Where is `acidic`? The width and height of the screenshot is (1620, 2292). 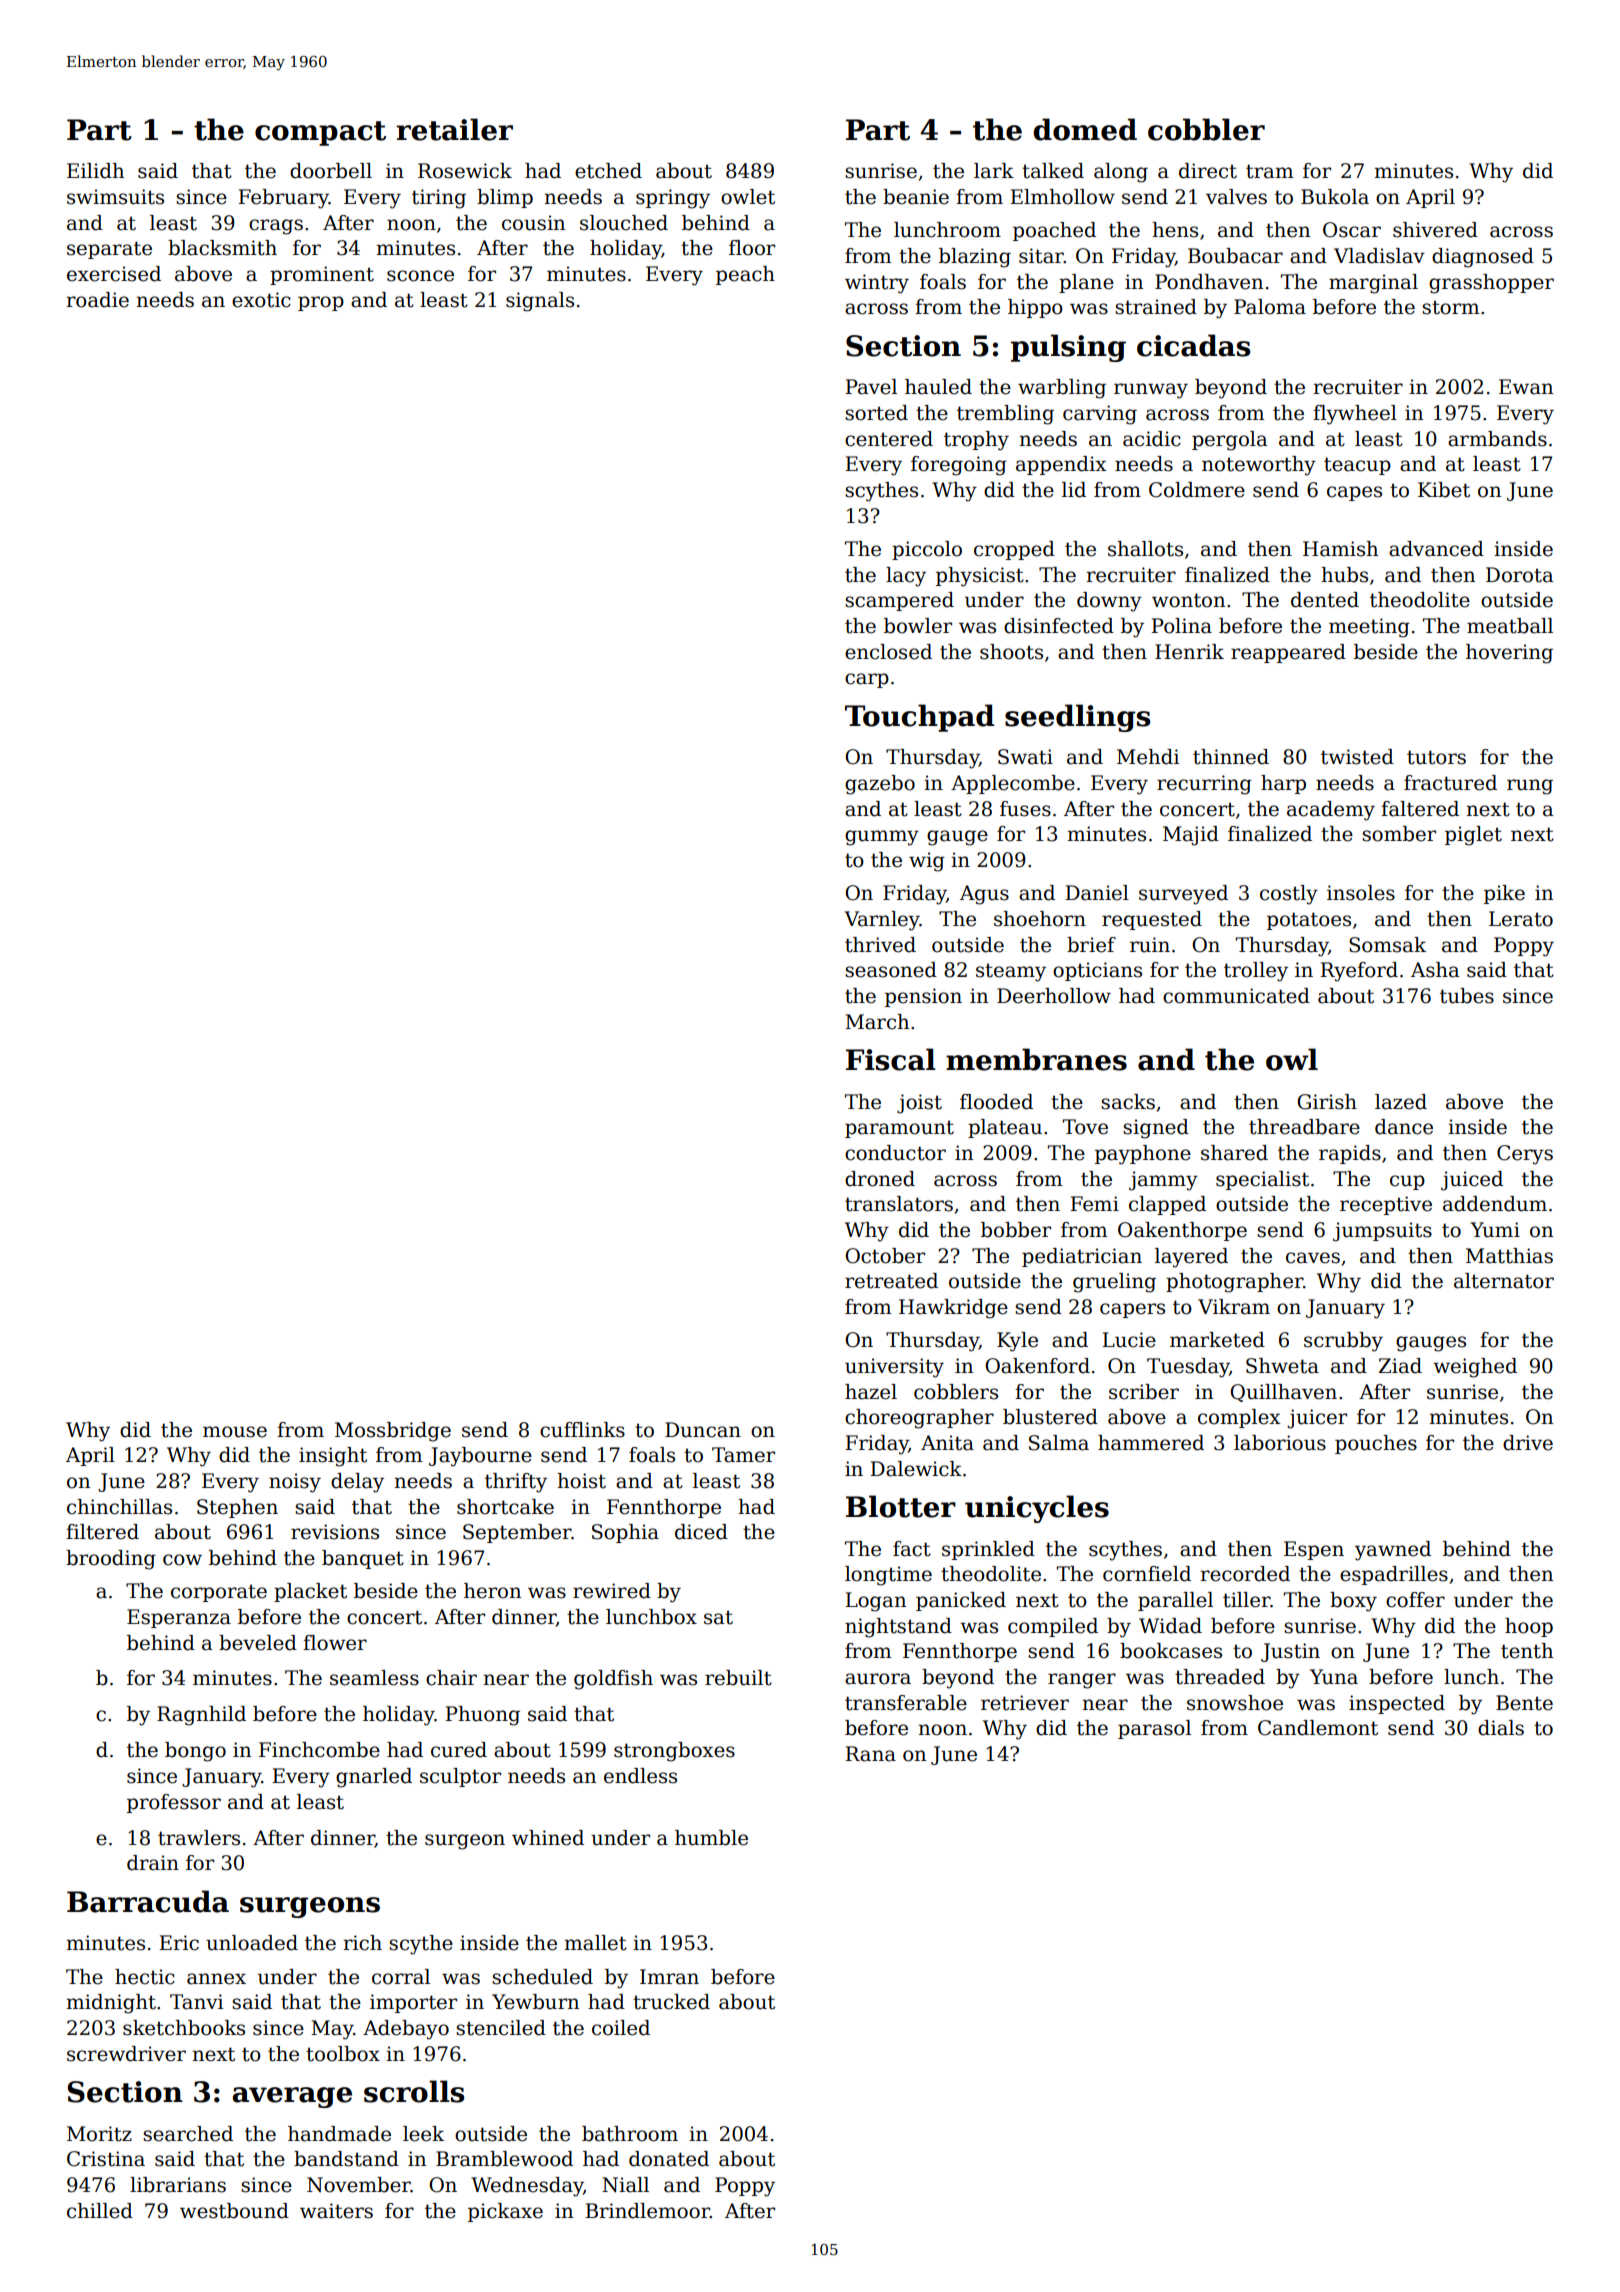
acidic is located at coordinates (1152, 439).
